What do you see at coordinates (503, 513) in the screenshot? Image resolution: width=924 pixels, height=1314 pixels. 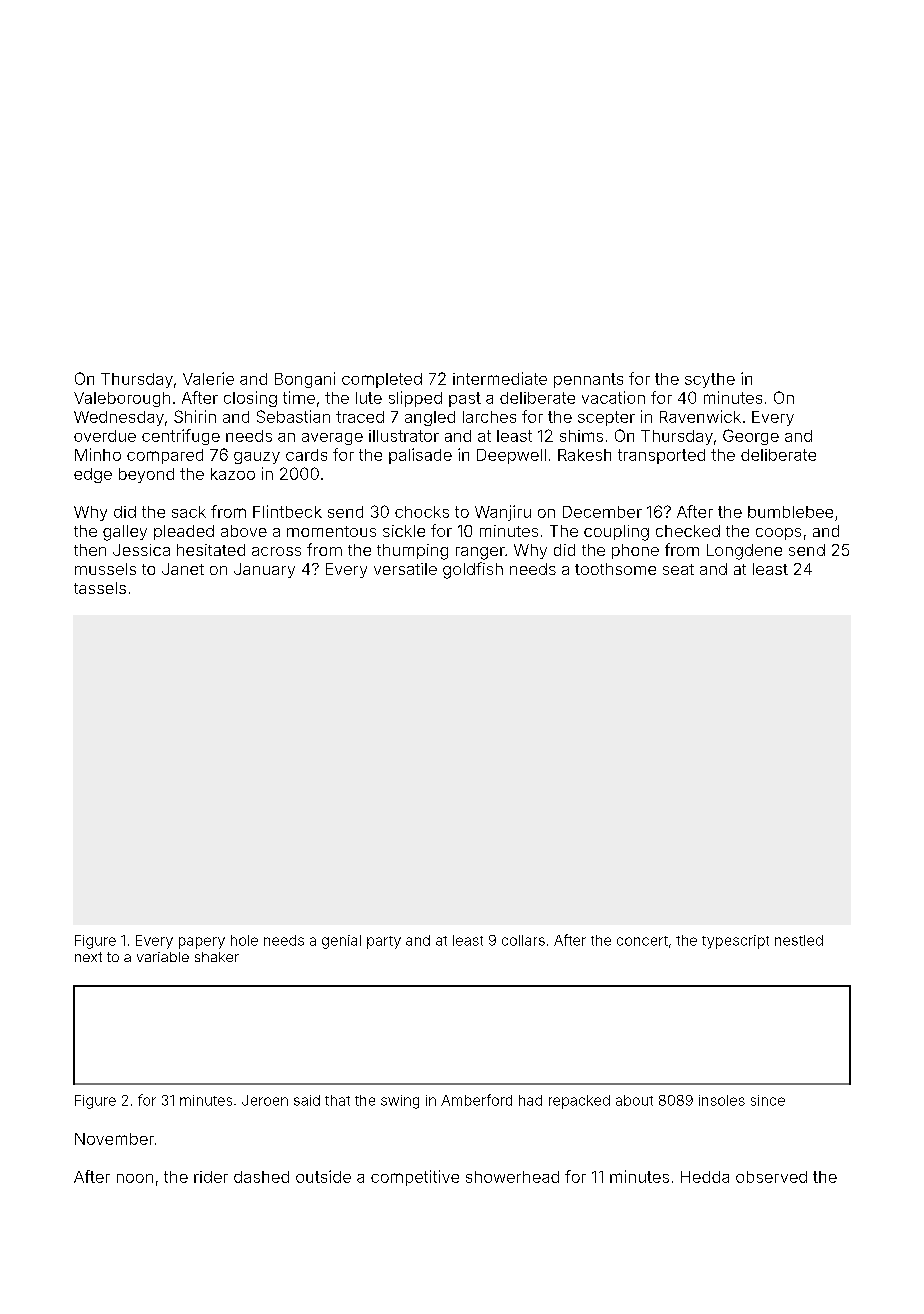 I see `Wanjiru` at bounding box center [503, 513].
